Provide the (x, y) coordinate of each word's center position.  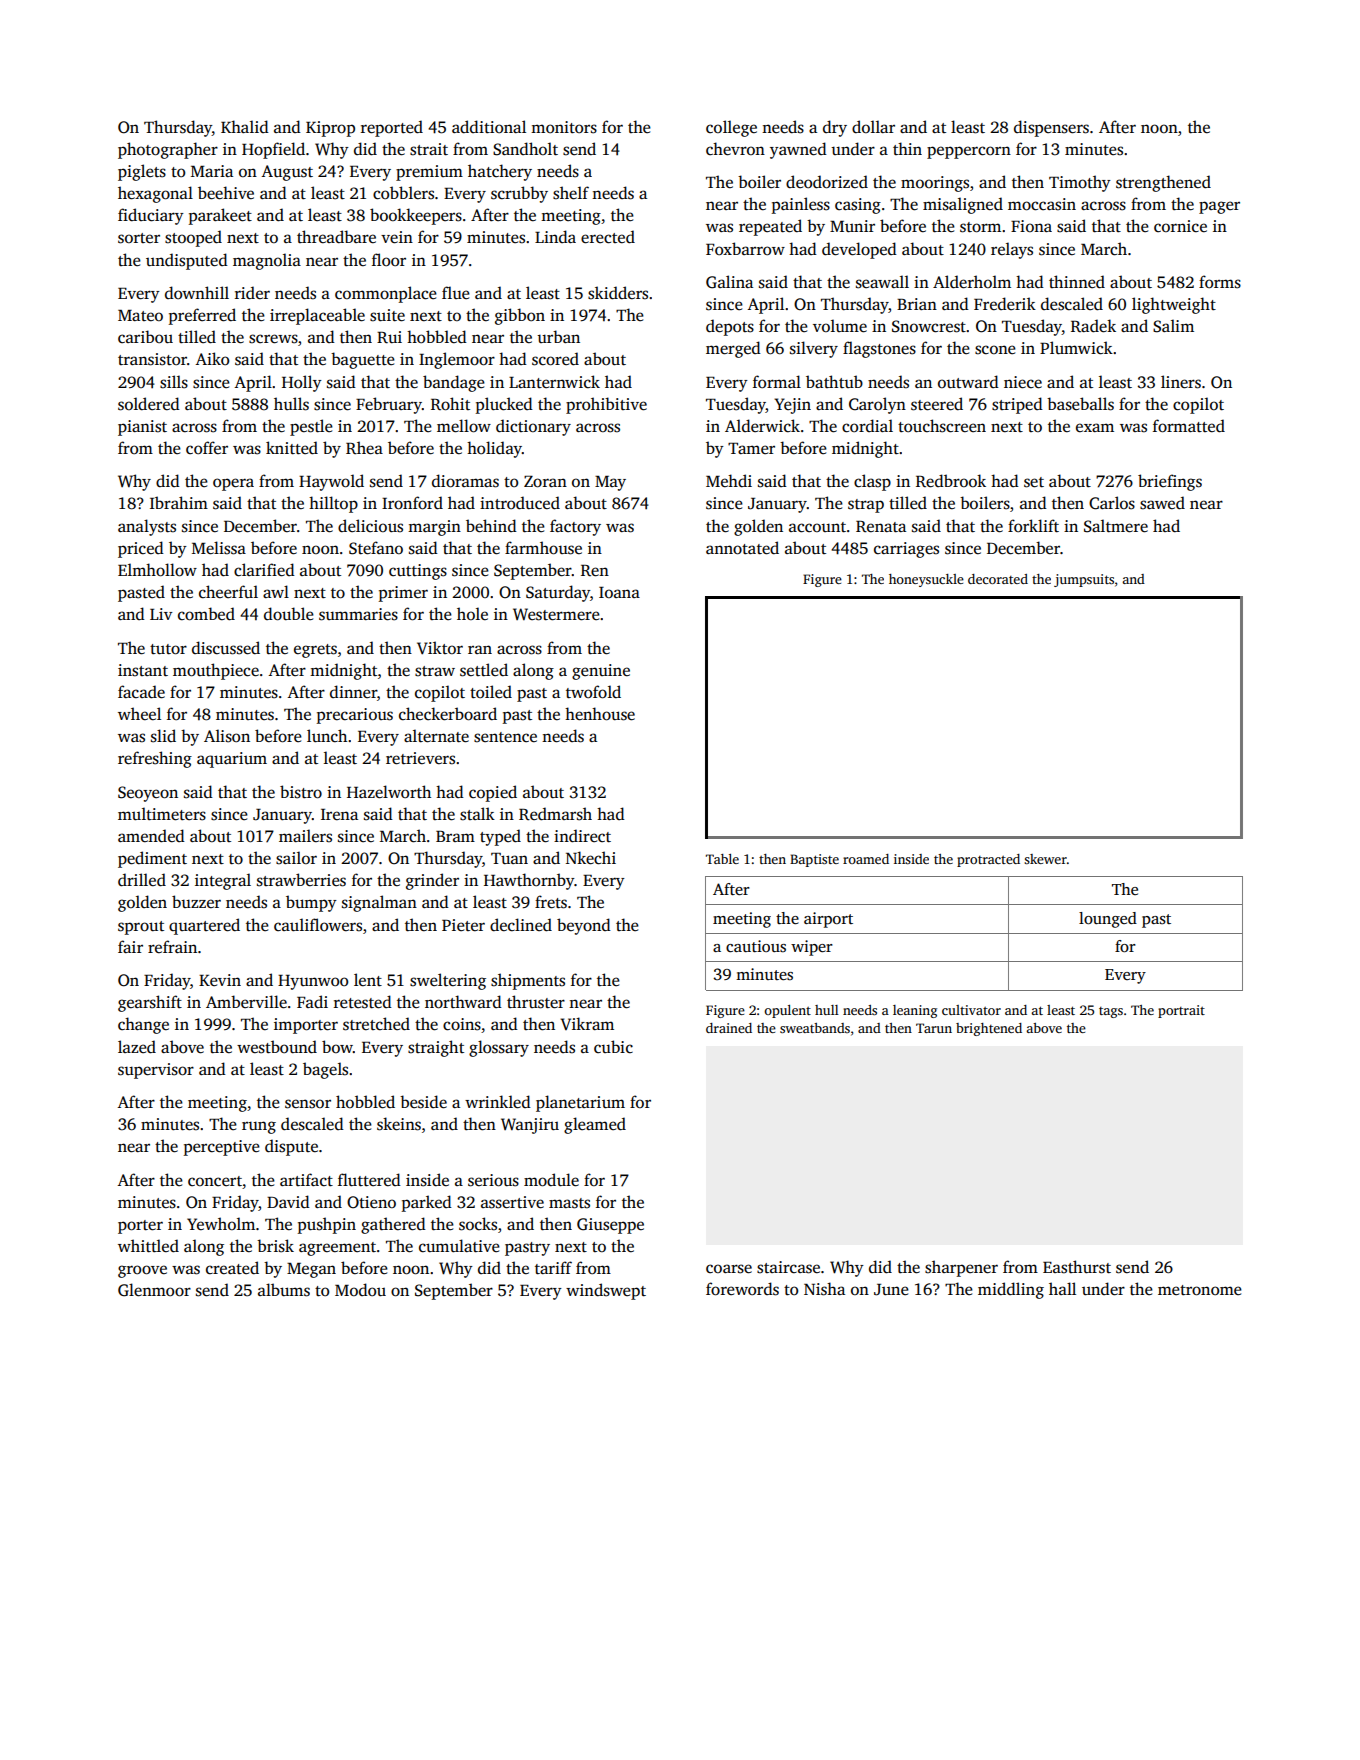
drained (729, 1028)
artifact (306, 1180)
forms (1220, 282)
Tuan (509, 858)
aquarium (232, 760)
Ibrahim (179, 502)
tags (1111, 1012)
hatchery (500, 172)
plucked (504, 405)
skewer (1045, 859)
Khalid (245, 126)
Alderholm (972, 282)
